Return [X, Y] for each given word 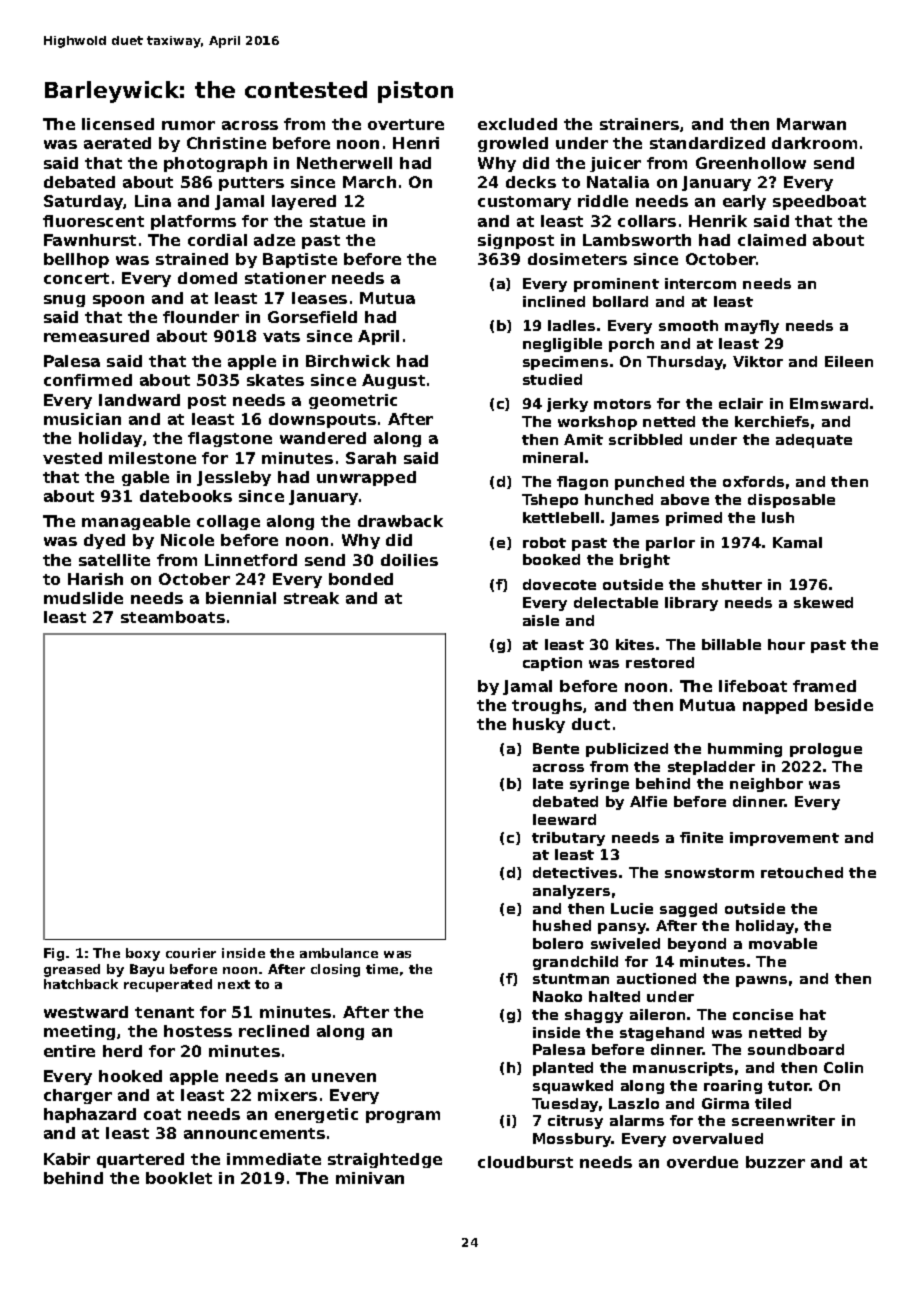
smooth [688, 325]
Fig [54, 954]
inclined [554, 301]
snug [64, 301]
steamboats [173, 617]
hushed [562, 925]
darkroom [814, 143]
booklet [179, 1178]
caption [552, 664]
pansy [622, 928]
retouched [802, 872]
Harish [95, 579]
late [548, 783]
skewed [823, 602]
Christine [226, 143]
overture [406, 124]
